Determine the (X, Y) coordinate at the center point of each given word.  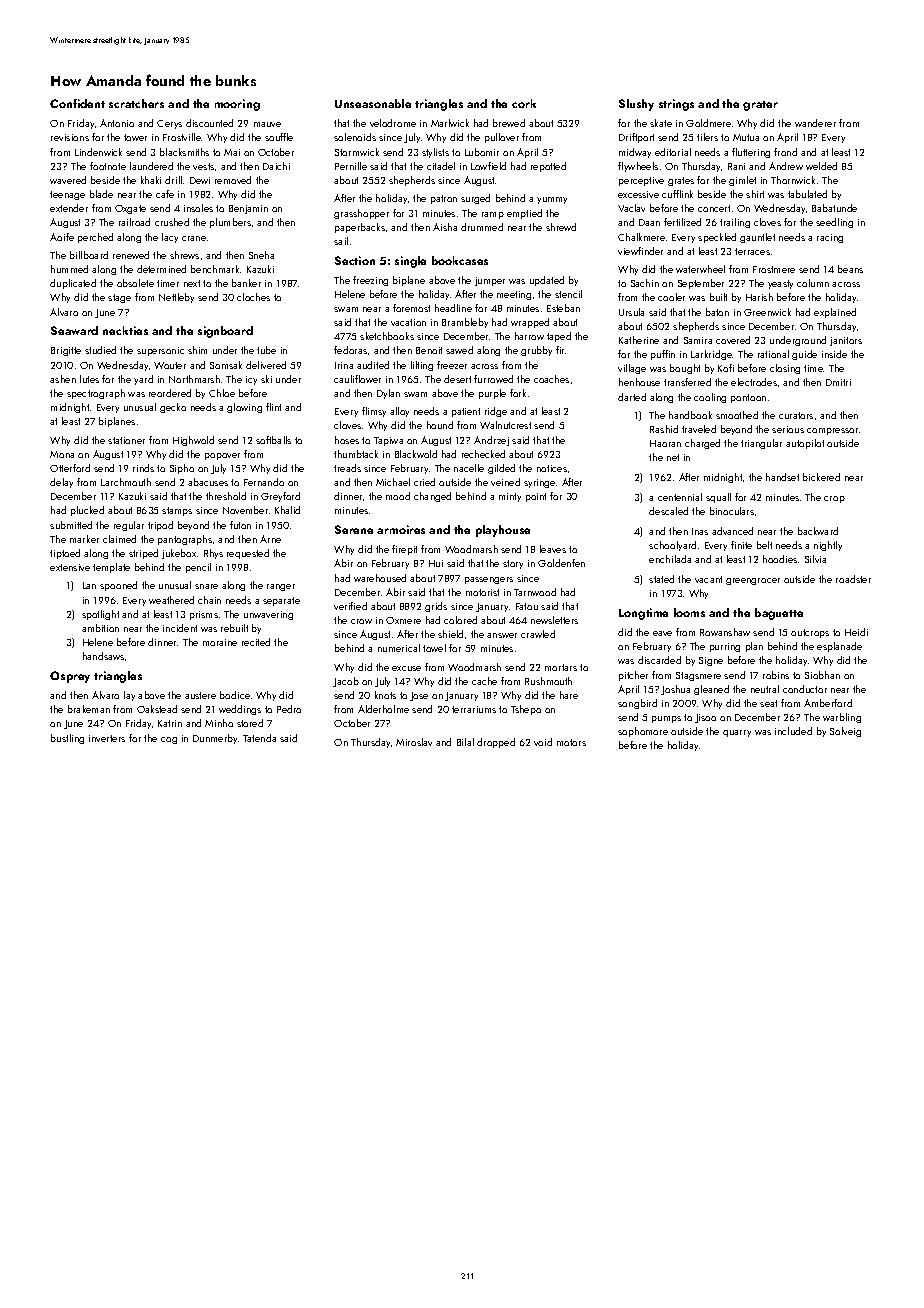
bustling (67, 739)
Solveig (845, 732)
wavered (68, 180)
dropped (496, 743)
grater (760, 106)
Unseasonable (373, 103)
